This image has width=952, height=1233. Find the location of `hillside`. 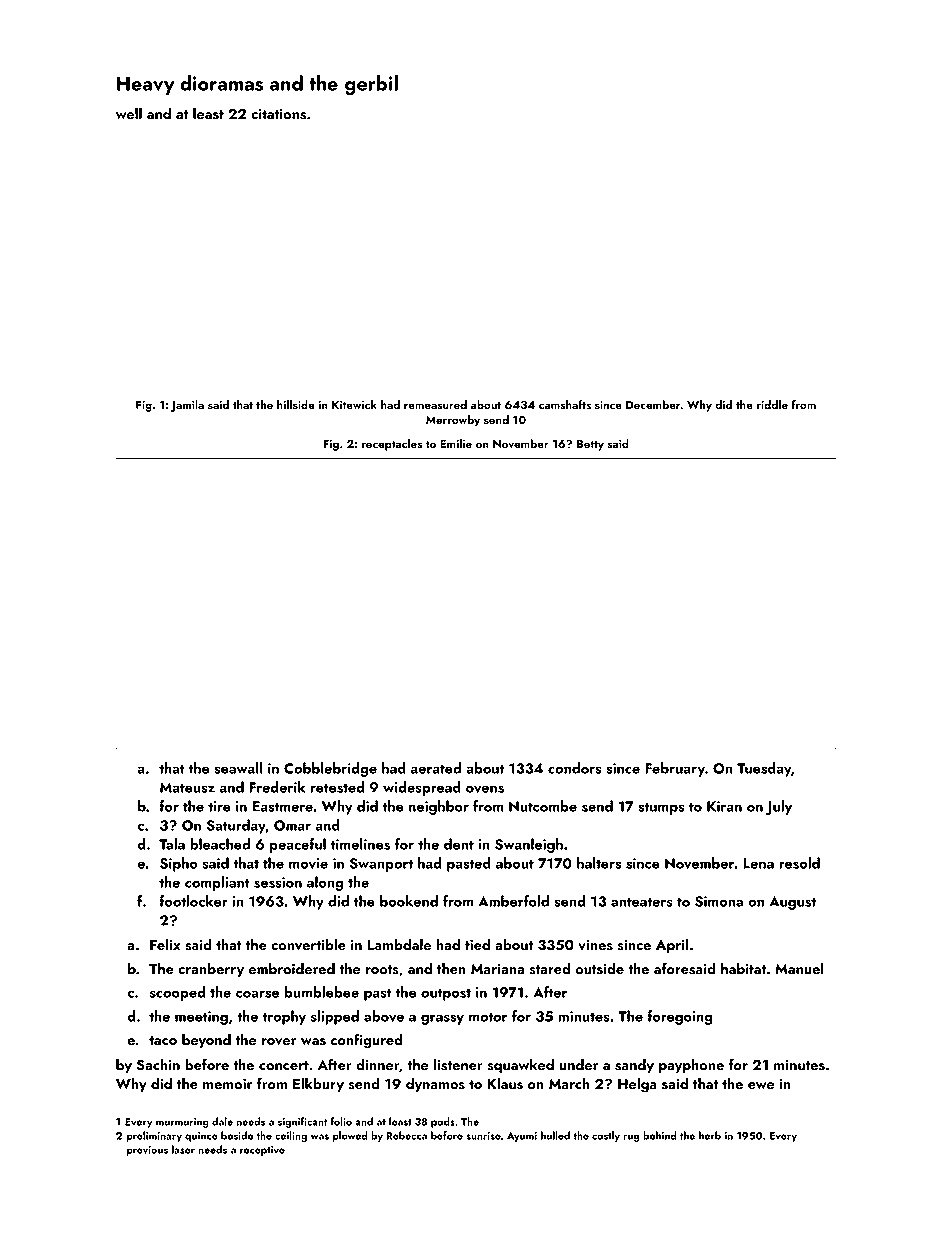

hillside is located at coordinates (296, 405).
